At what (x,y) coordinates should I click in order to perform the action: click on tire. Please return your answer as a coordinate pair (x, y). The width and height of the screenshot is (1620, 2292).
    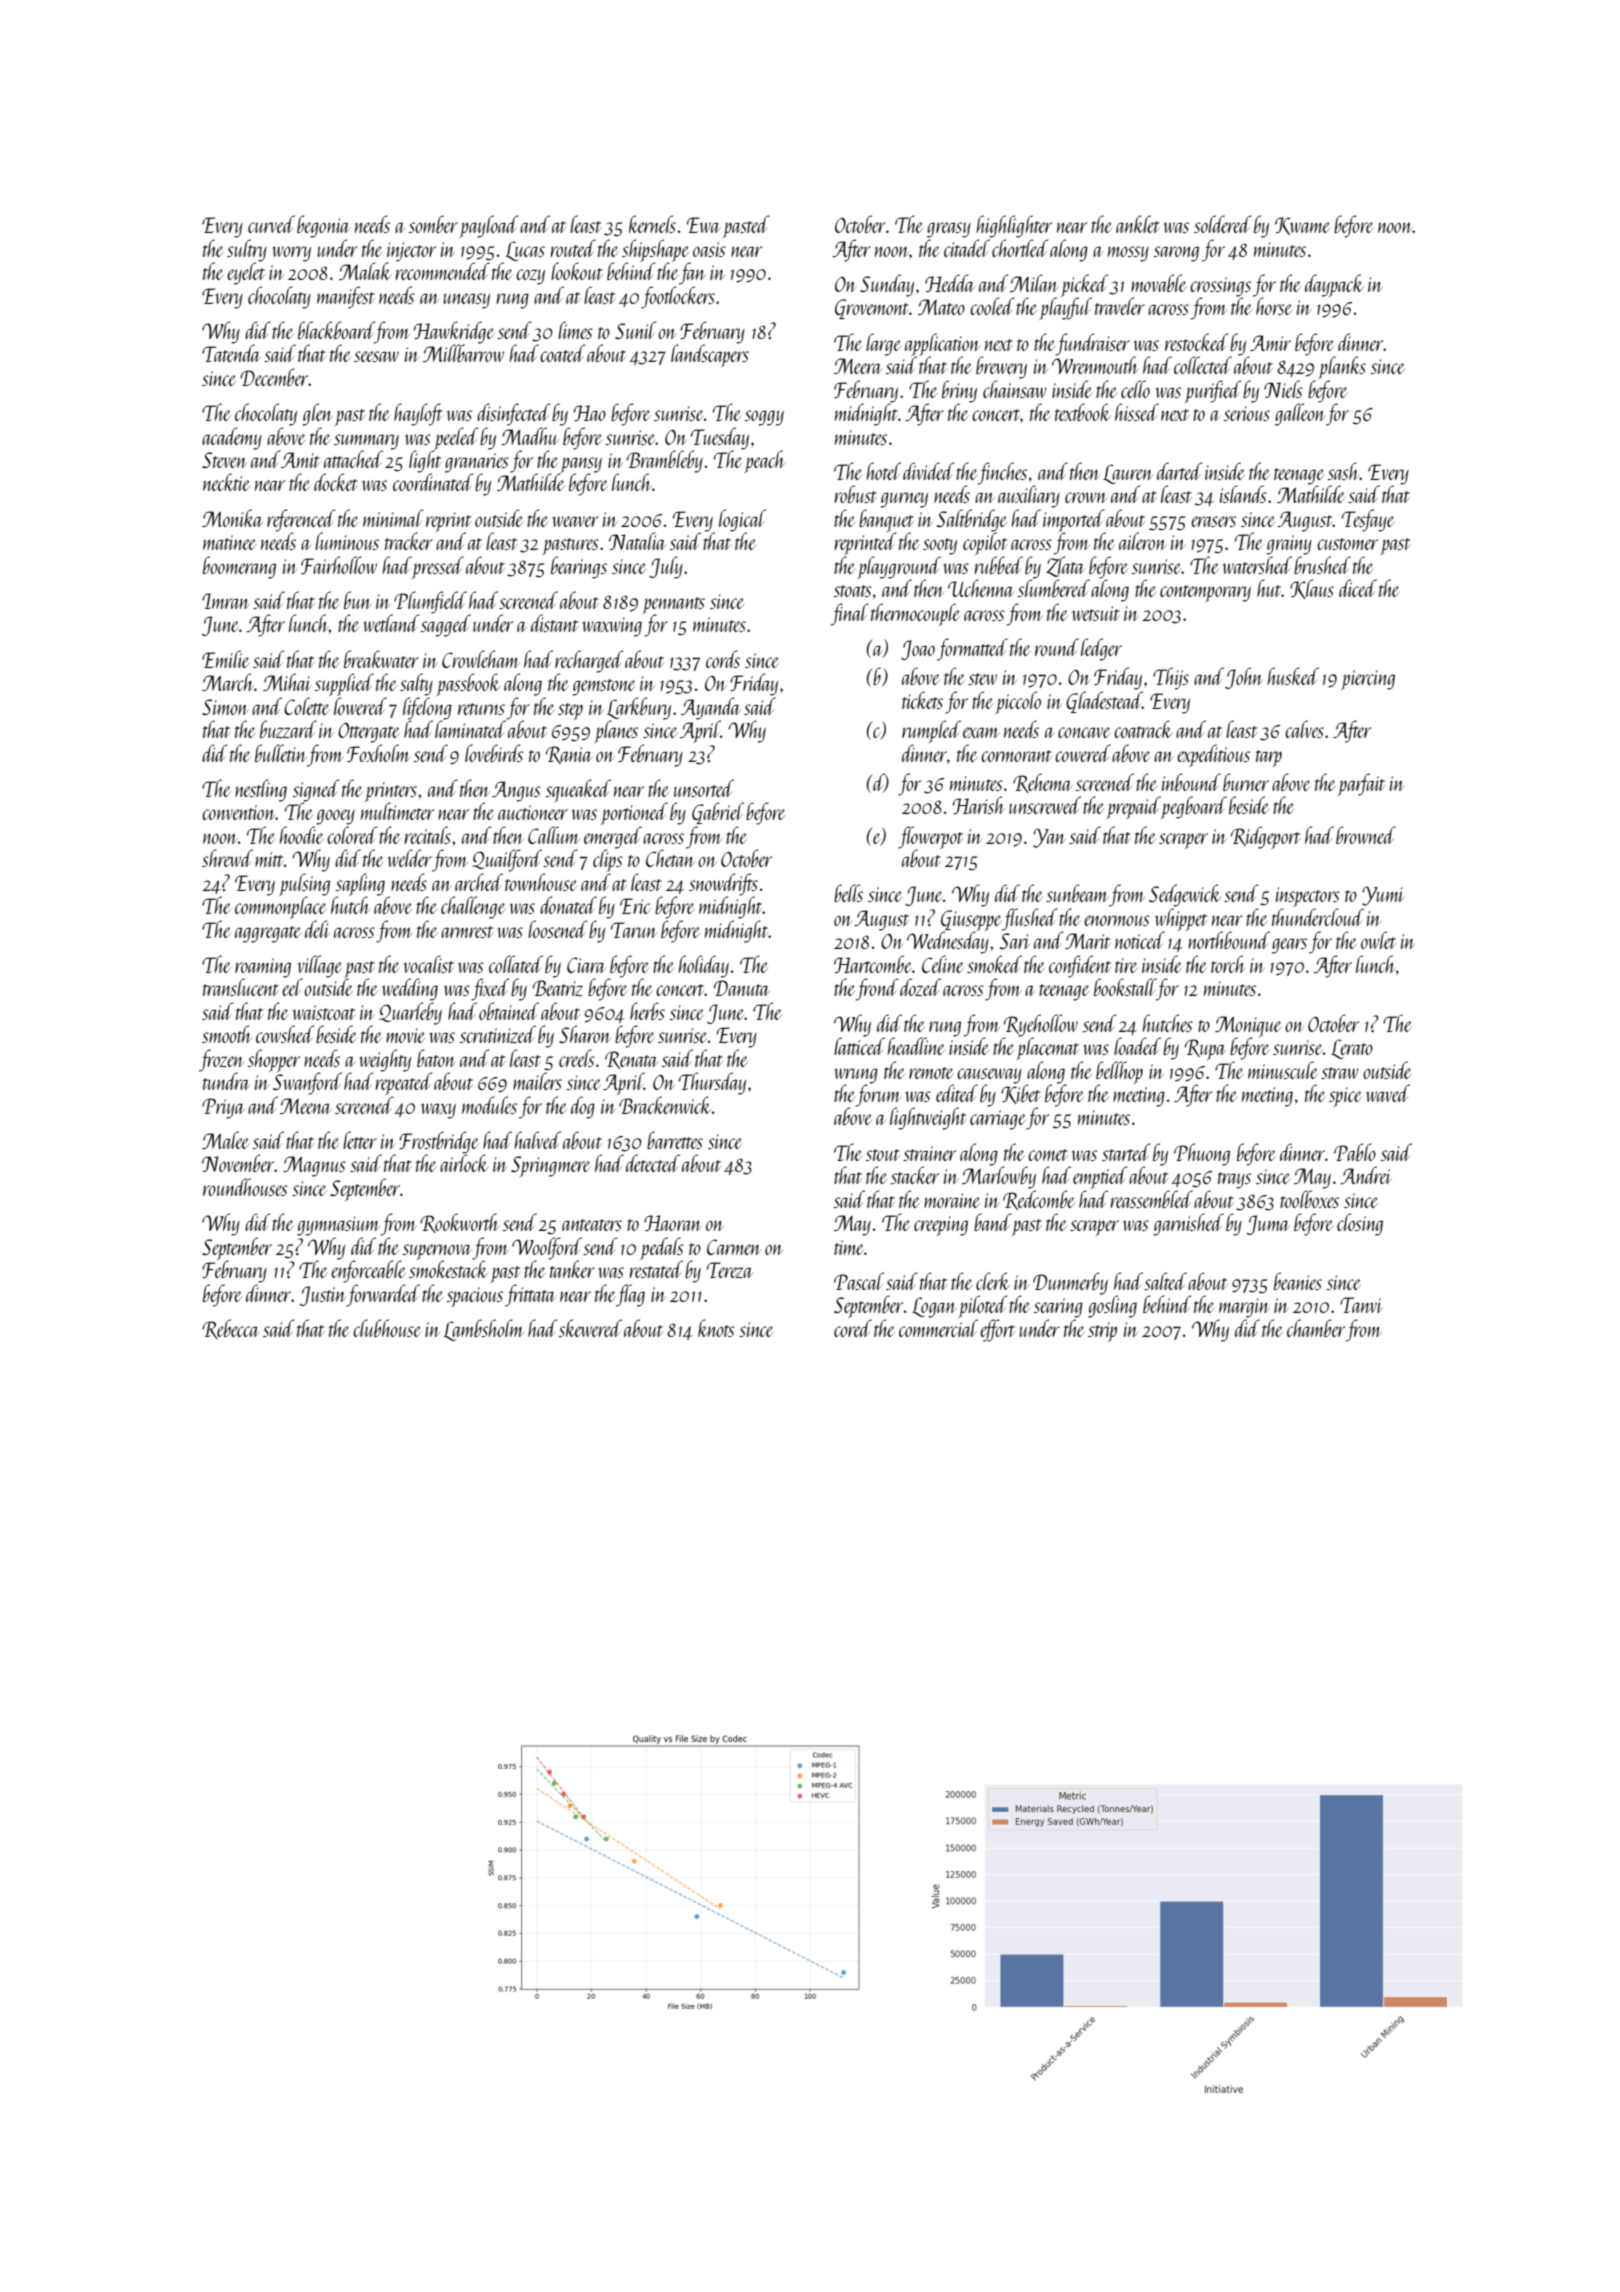
    Looking at the image, I should click on (1126, 965).
